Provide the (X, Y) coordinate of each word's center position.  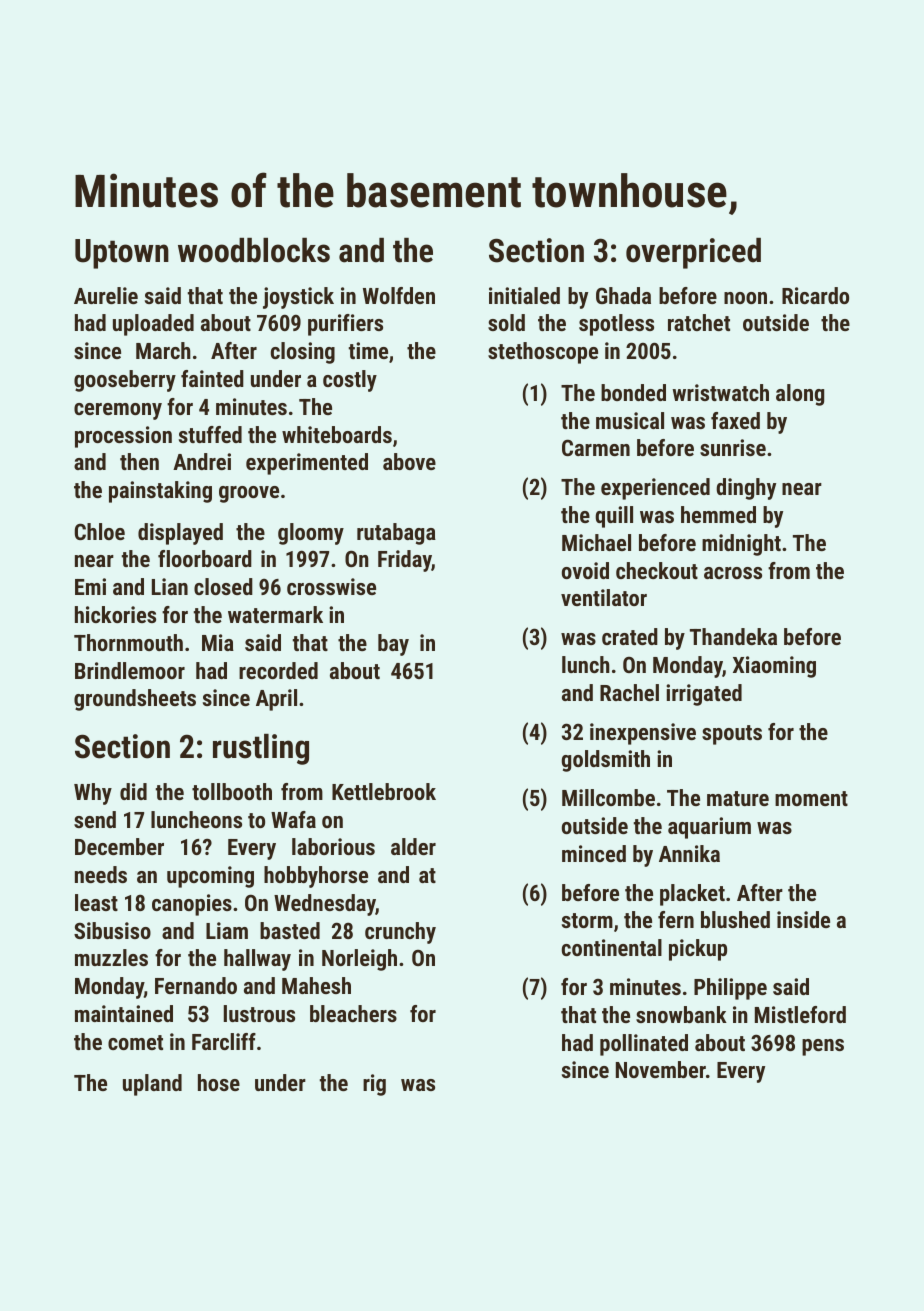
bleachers (353, 1013)
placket (692, 895)
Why (93, 794)
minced (594, 853)
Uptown (122, 254)
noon (745, 298)
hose (219, 1082)
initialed (524, 295)
